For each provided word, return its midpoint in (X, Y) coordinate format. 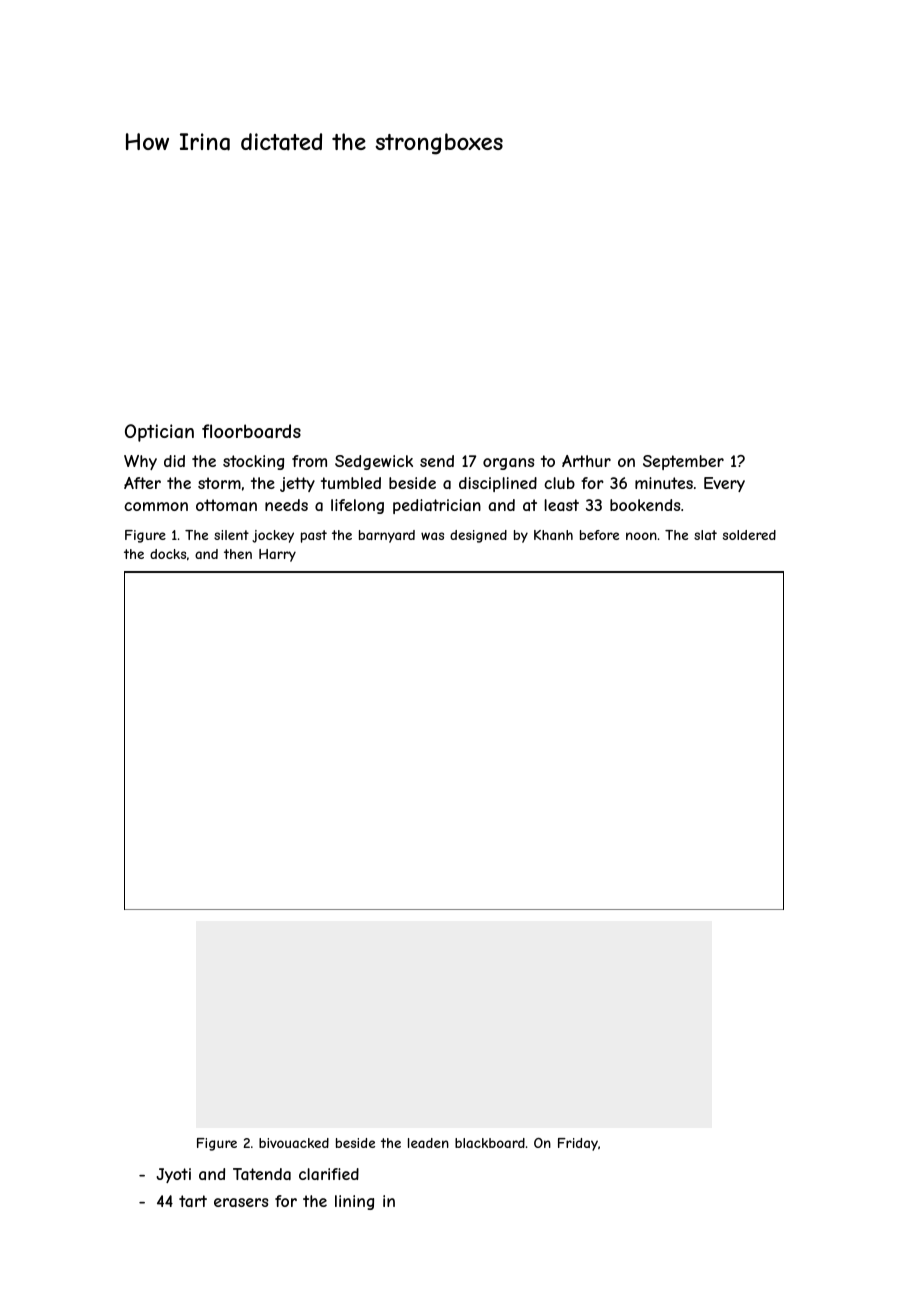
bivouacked (294, 1143)
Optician (159, 433)
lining (354, 1202)
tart (193, 1201)
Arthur (586, 461)
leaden (428, 1143)
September (683, 462)
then (238, 554)
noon (641, 536)
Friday (578, 1144)
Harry (277, 555)
